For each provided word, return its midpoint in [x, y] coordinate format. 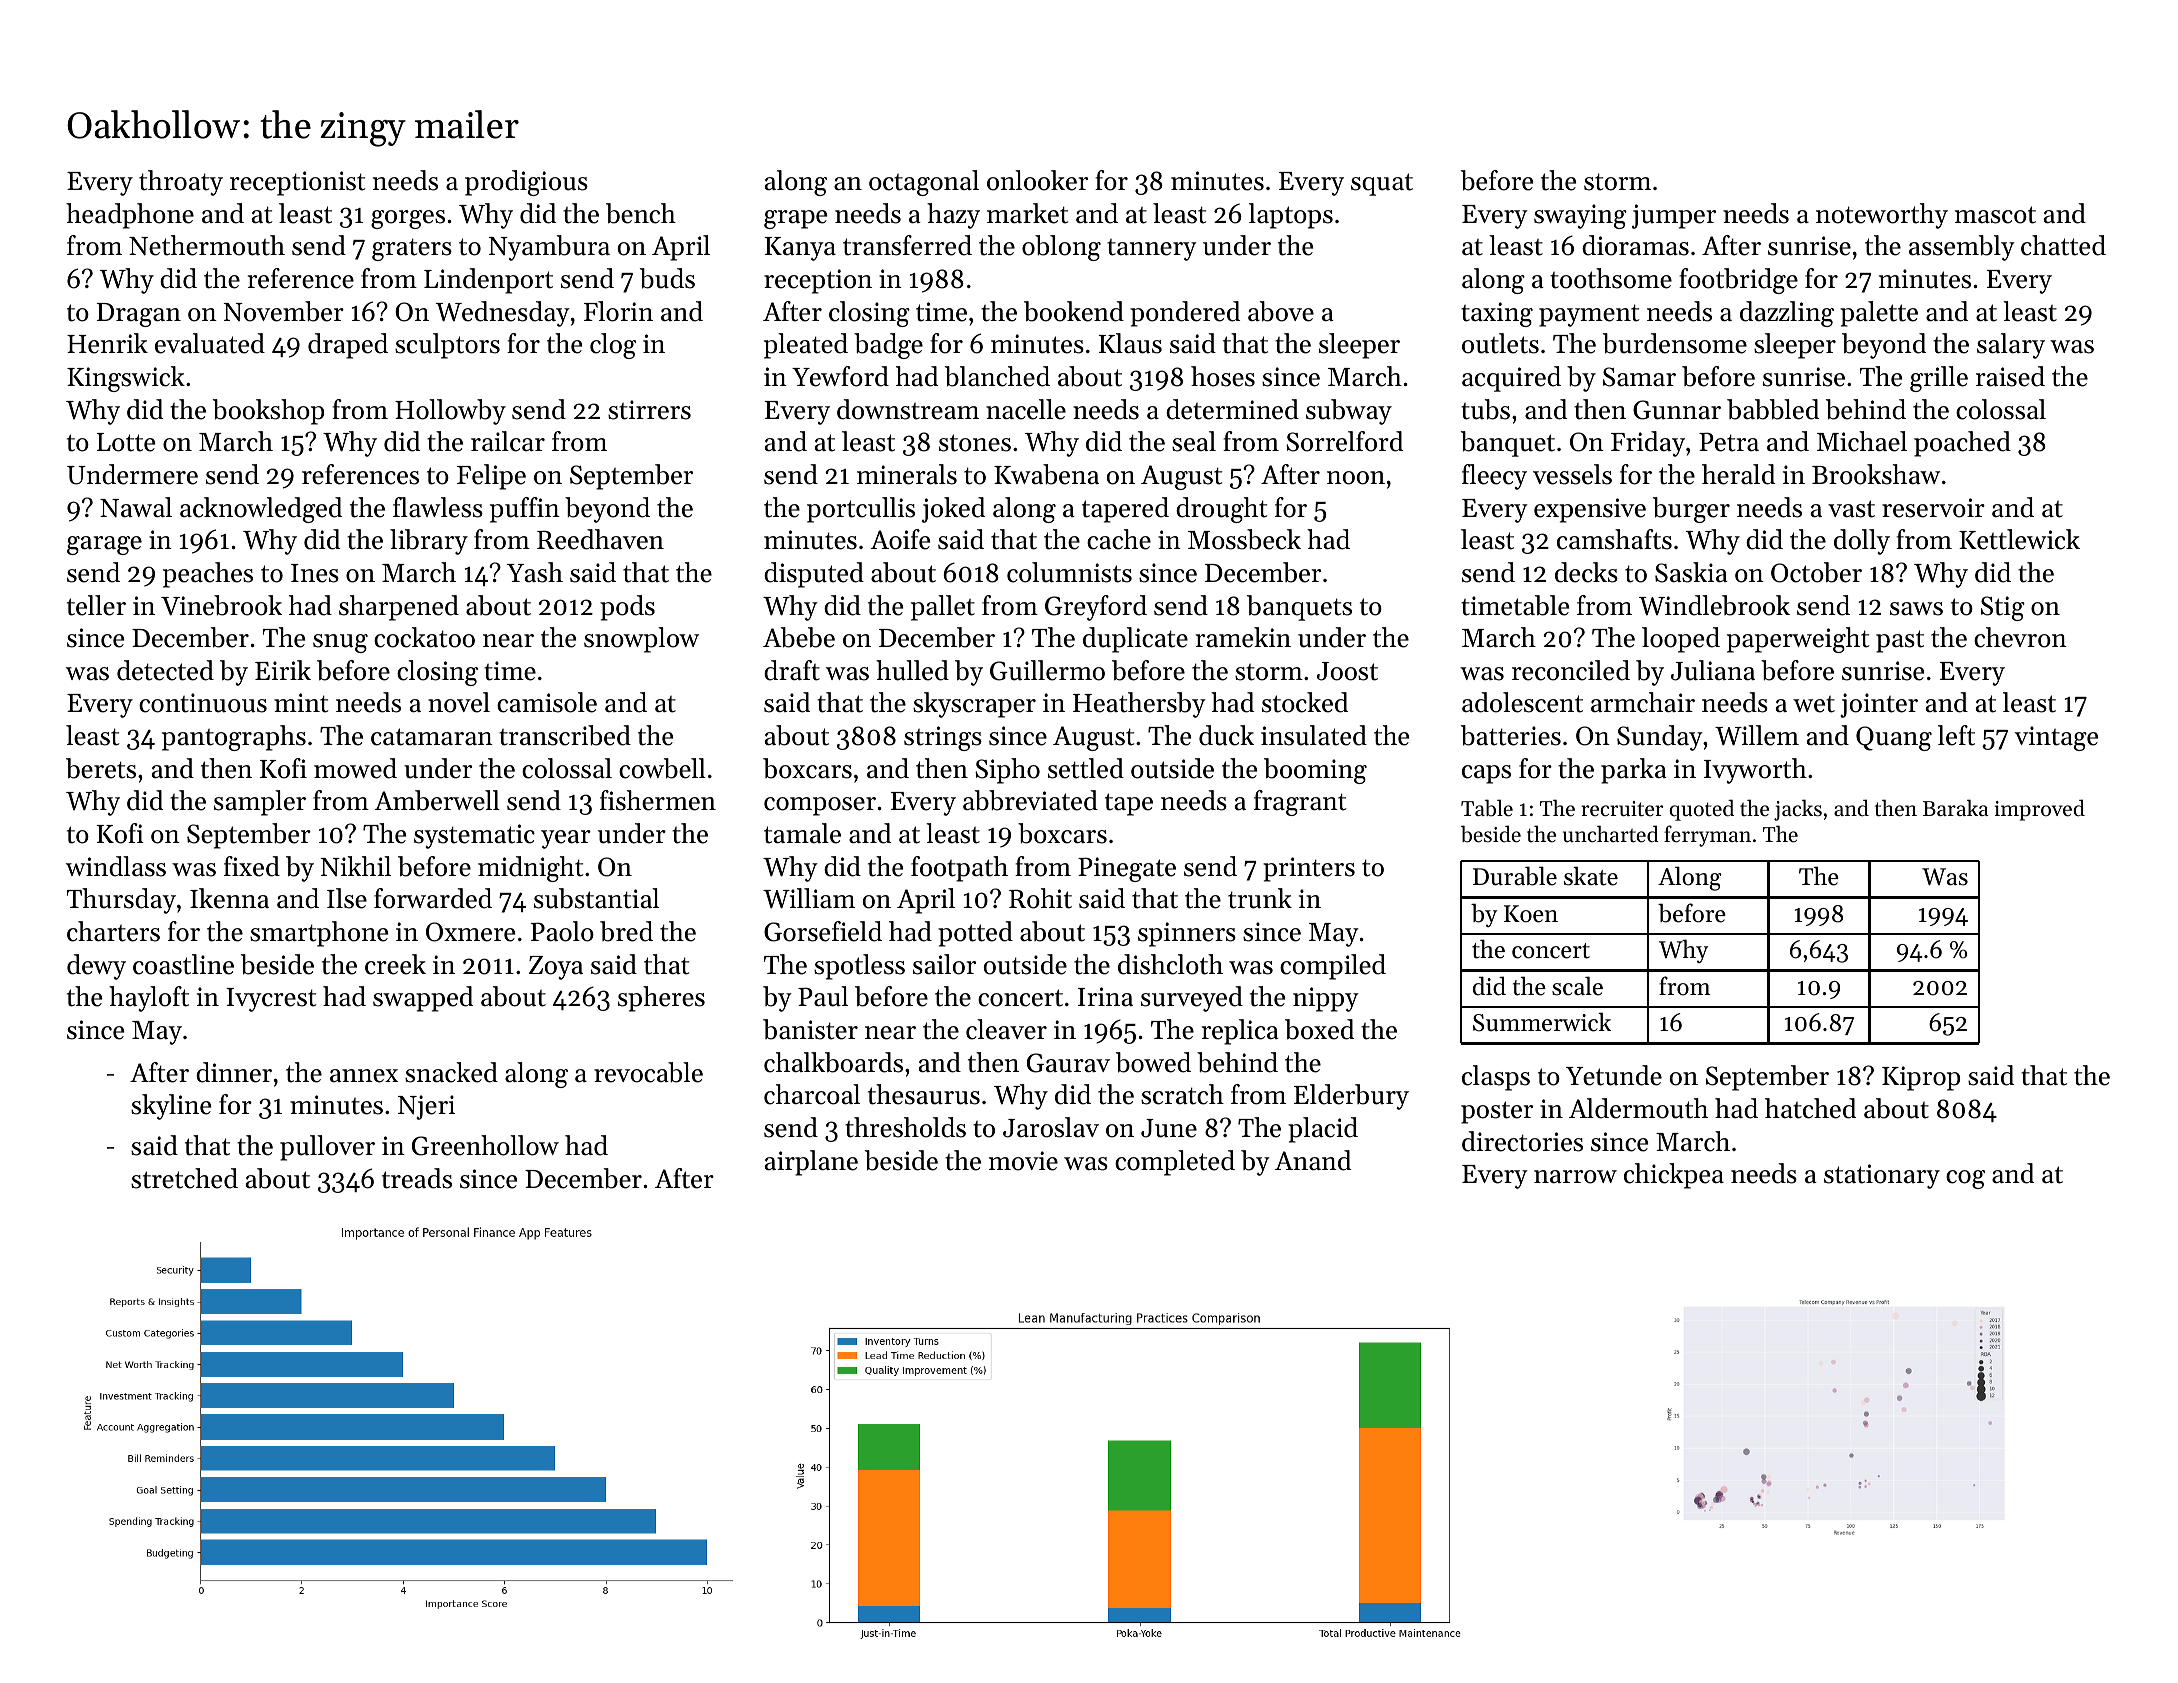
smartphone [319, 934]
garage [104, 545]
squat [1382, 184]
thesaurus [924, 1094]
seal [1194, 441]
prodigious [526, 183]
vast [1851, 509]
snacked [451, 1072]
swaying [1580, 216]
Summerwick [1542, 1022]
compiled [1333, 967]
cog [1965, 1179]
